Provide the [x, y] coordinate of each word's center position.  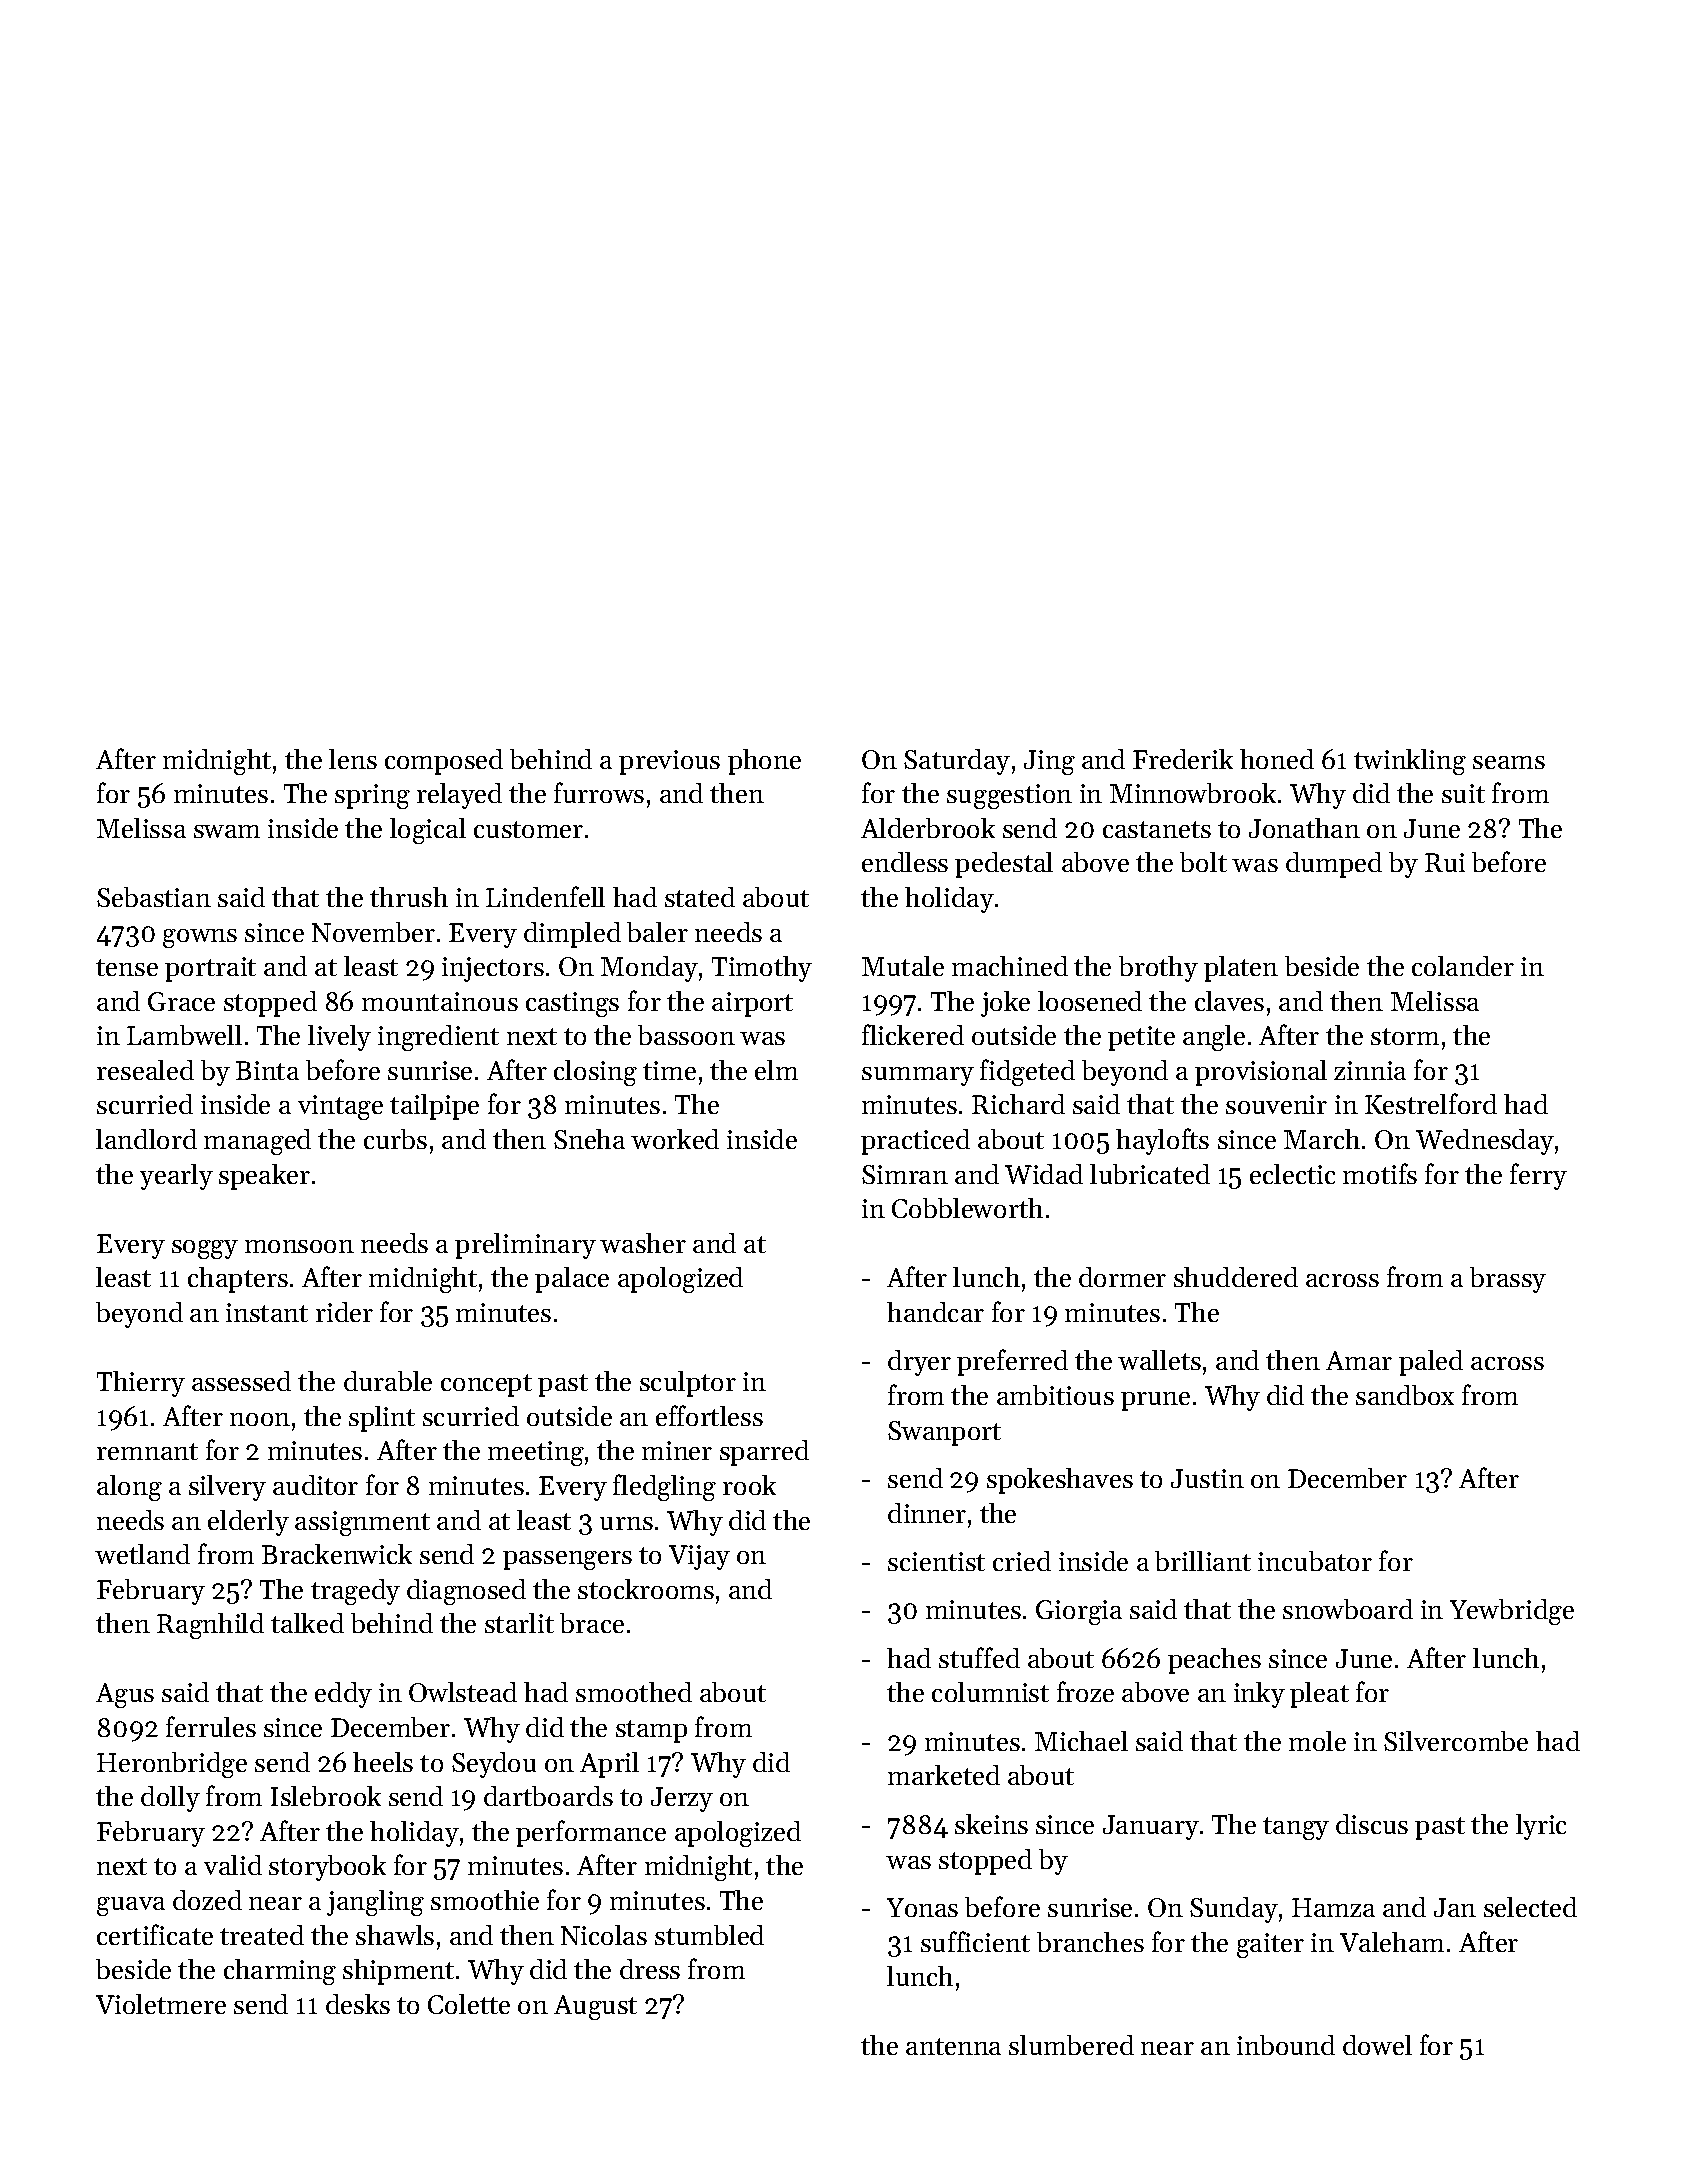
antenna [953, 2046]
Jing [1049, 762]
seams [1509, 762]
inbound [1286, 2045]
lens [353, 759]
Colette [469, 2004]
